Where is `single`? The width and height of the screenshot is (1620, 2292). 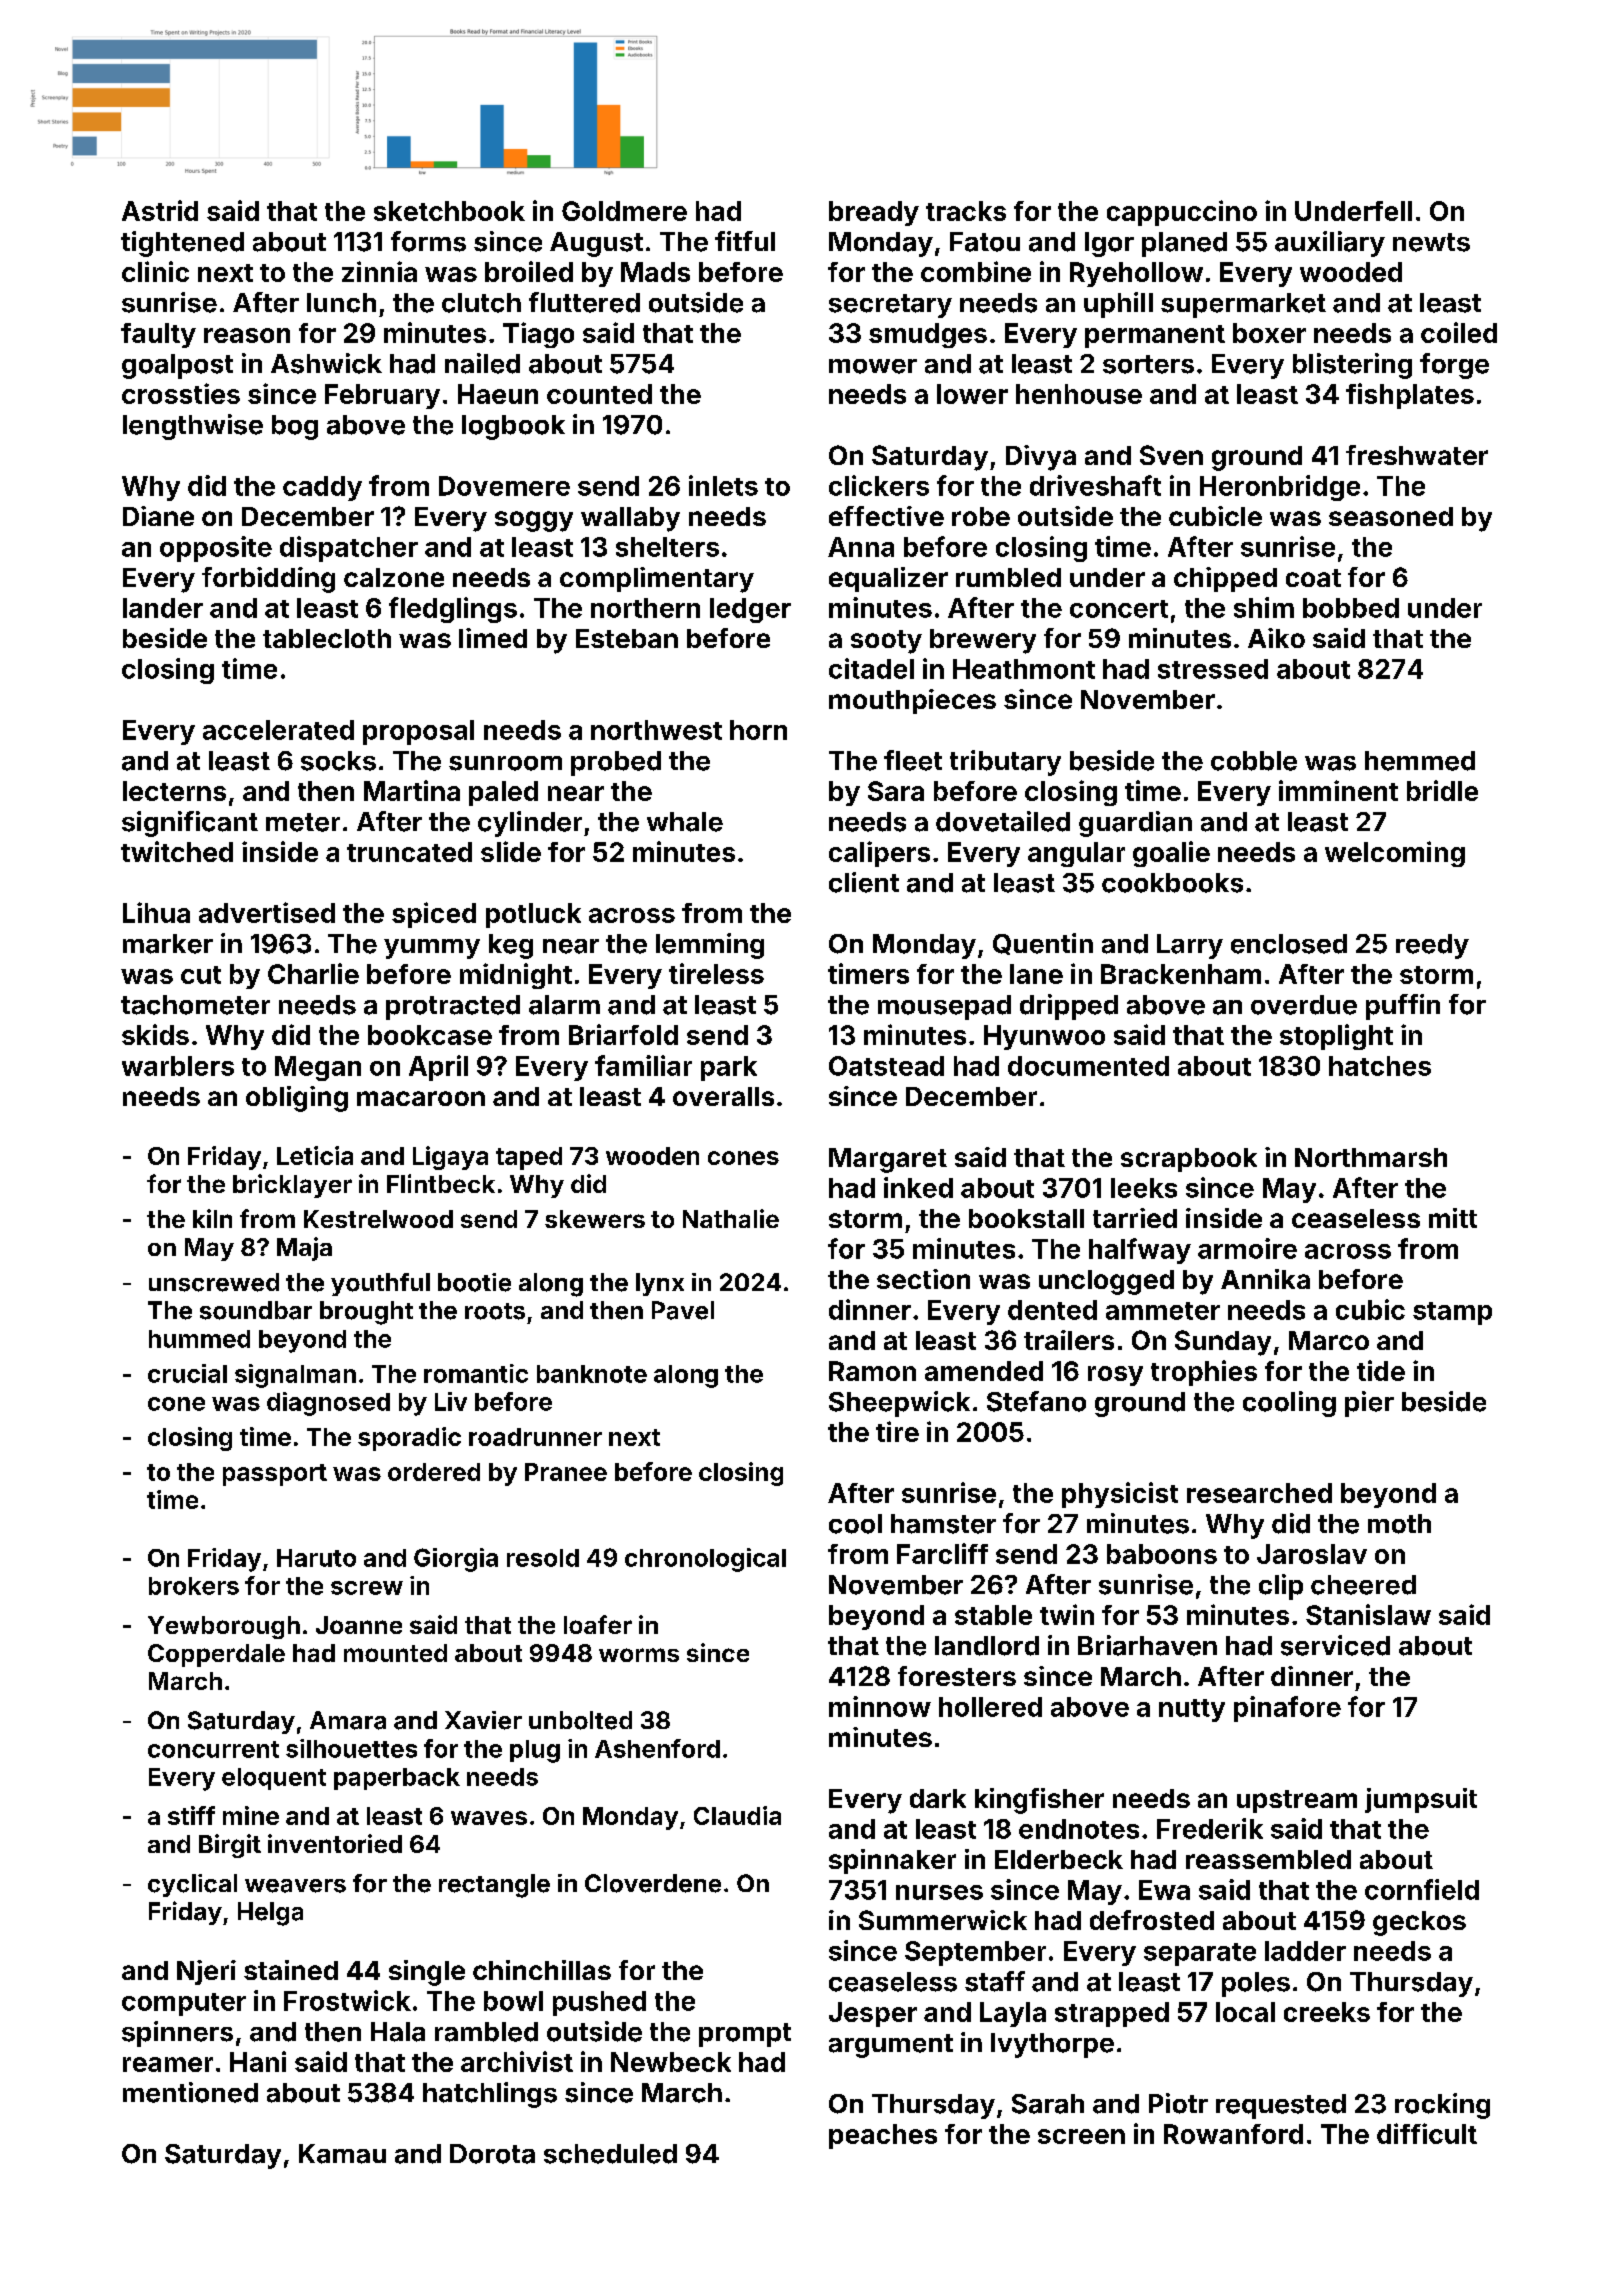
single is located at coordinates (427, 1973).
